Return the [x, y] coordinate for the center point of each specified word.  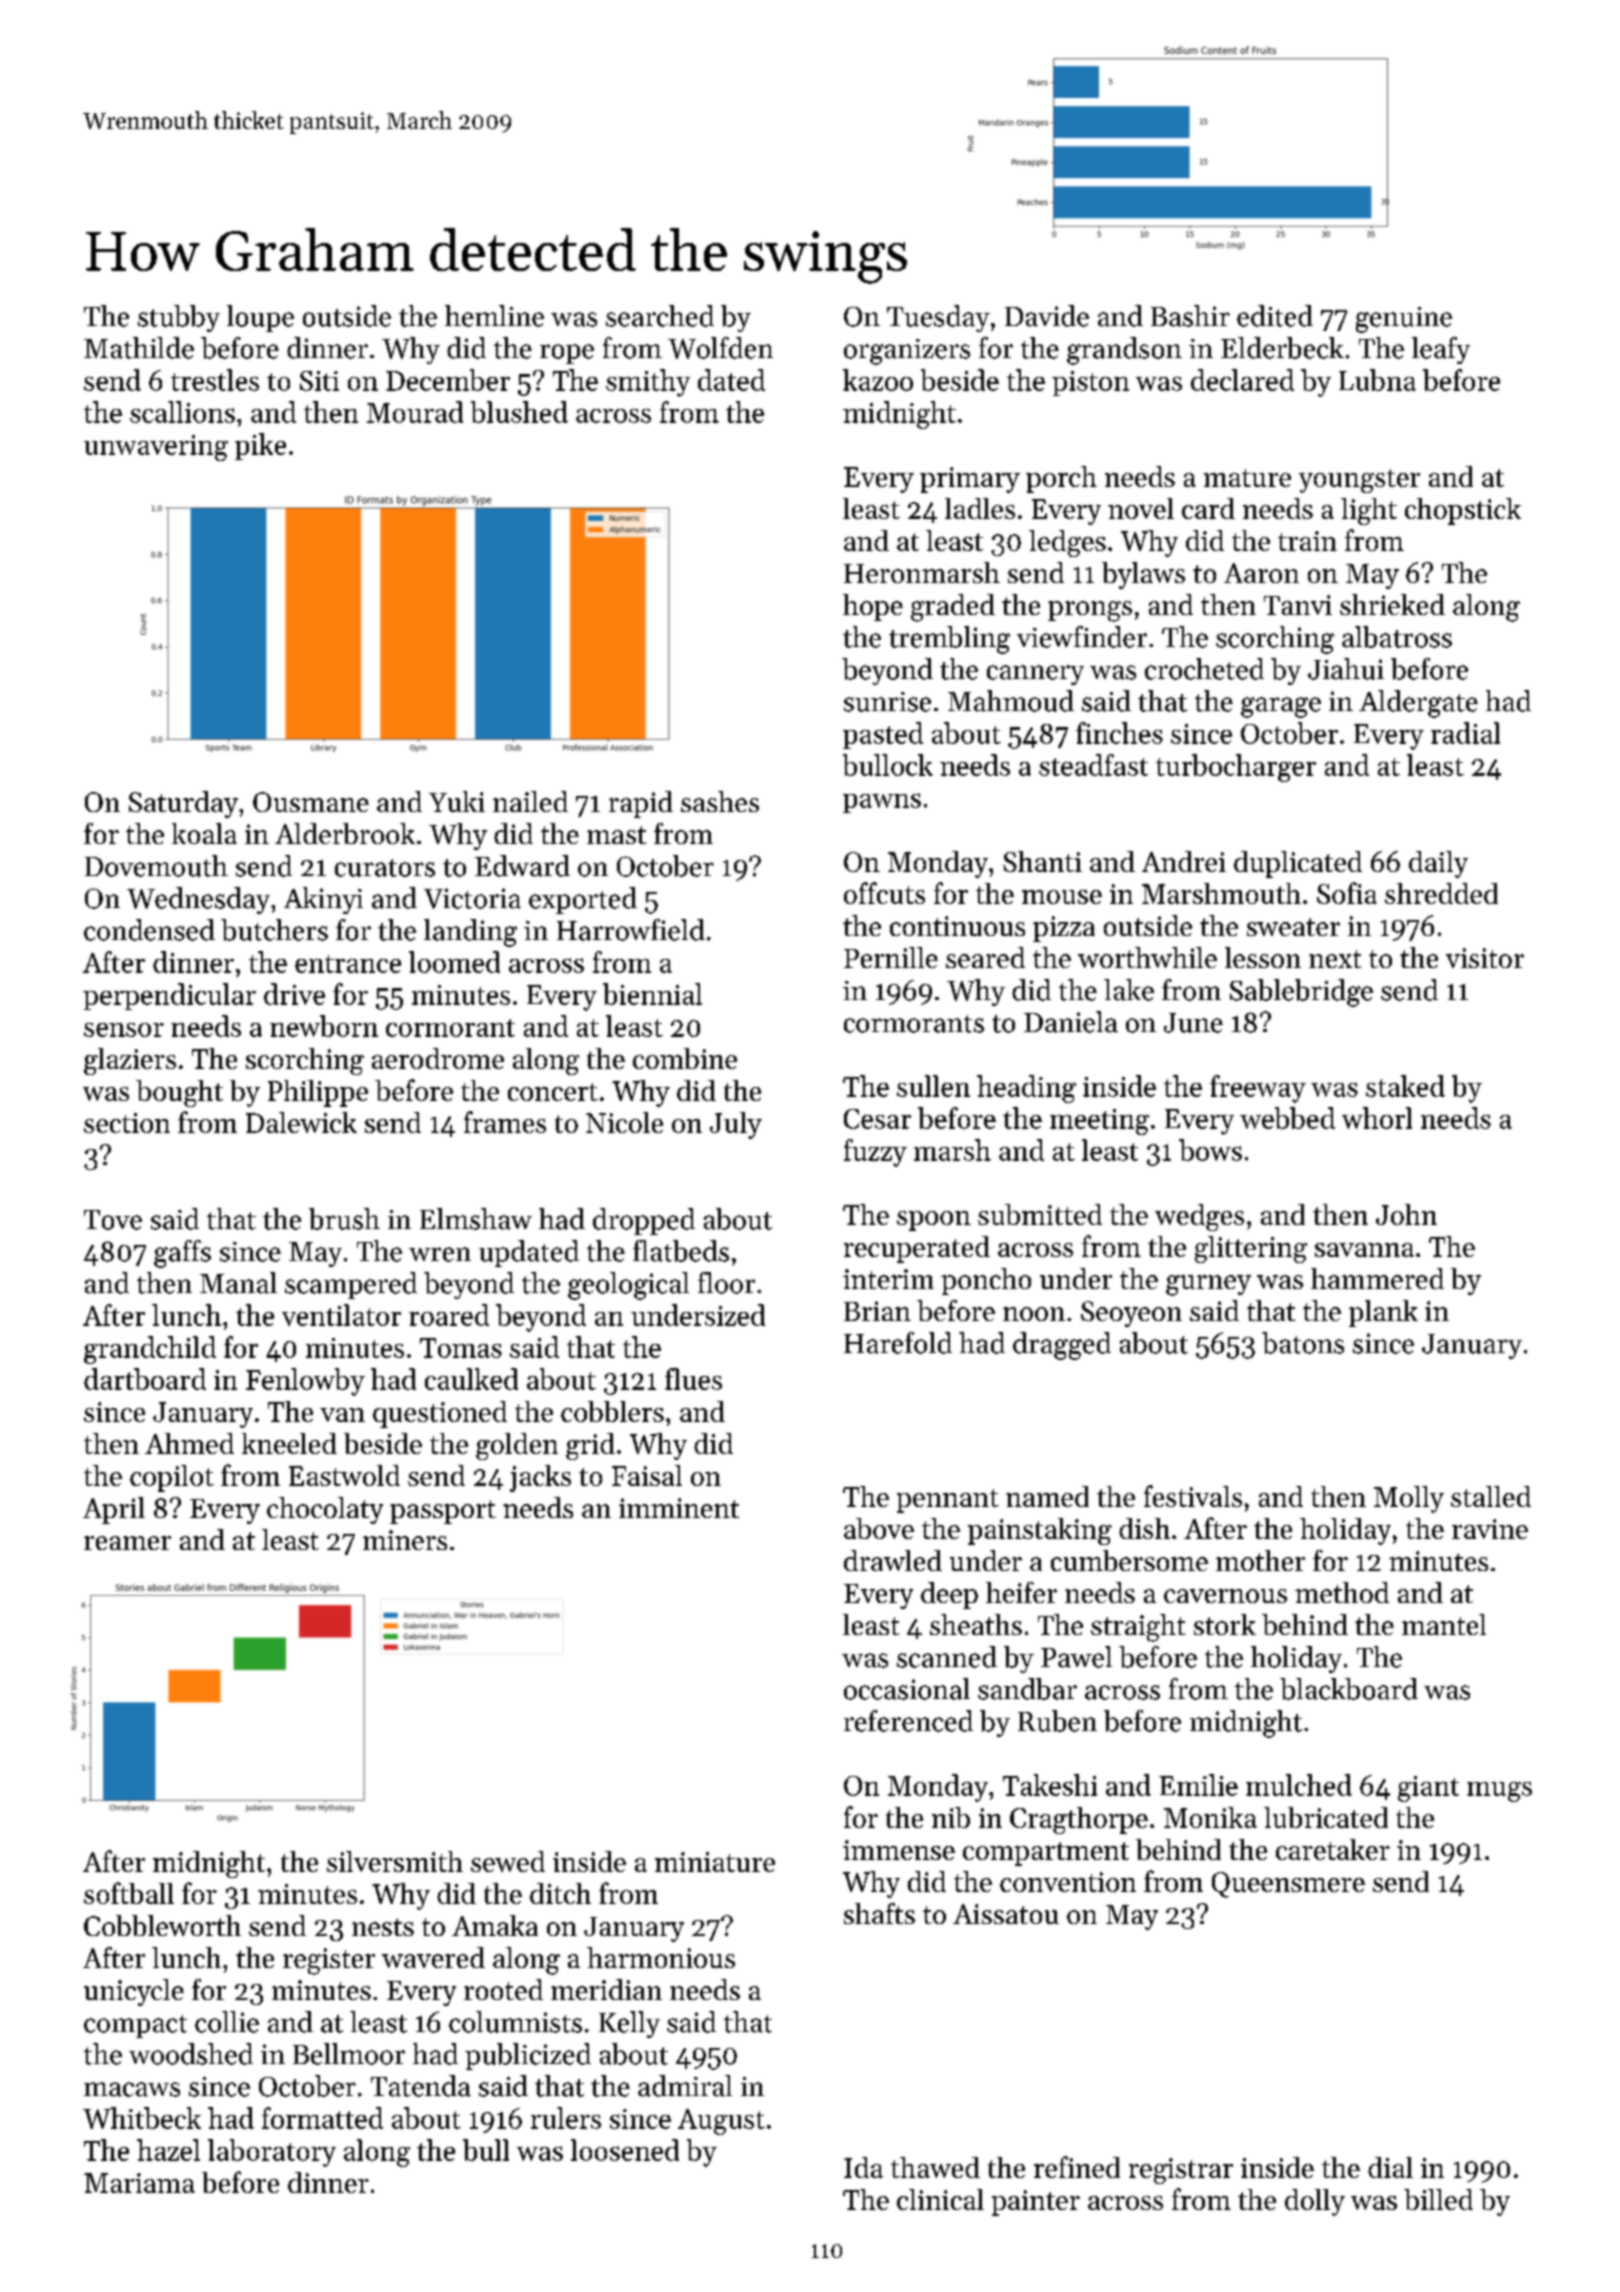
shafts [879, 1913]
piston [1090, 383]
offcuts [884, 893]
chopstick [1463, 511]
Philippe [318, 1093]
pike [260, 446]
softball [129, 1893]
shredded [1441, 893]
